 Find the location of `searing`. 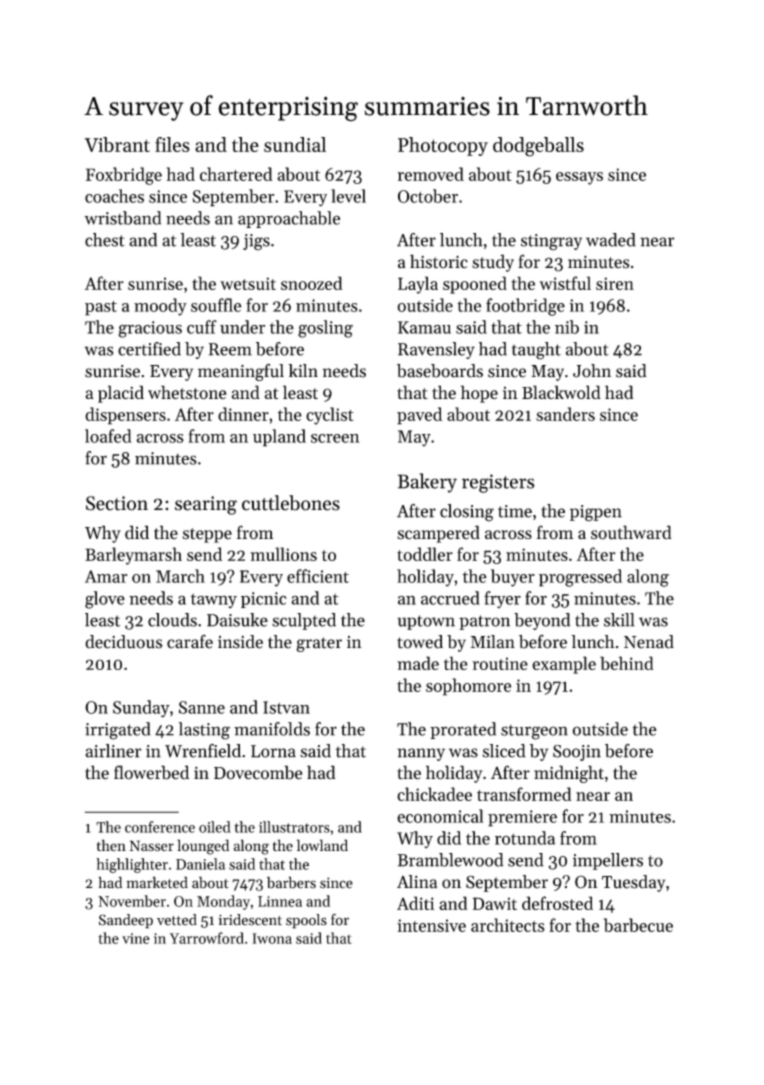

searing is located at coordinates (206, 505).
